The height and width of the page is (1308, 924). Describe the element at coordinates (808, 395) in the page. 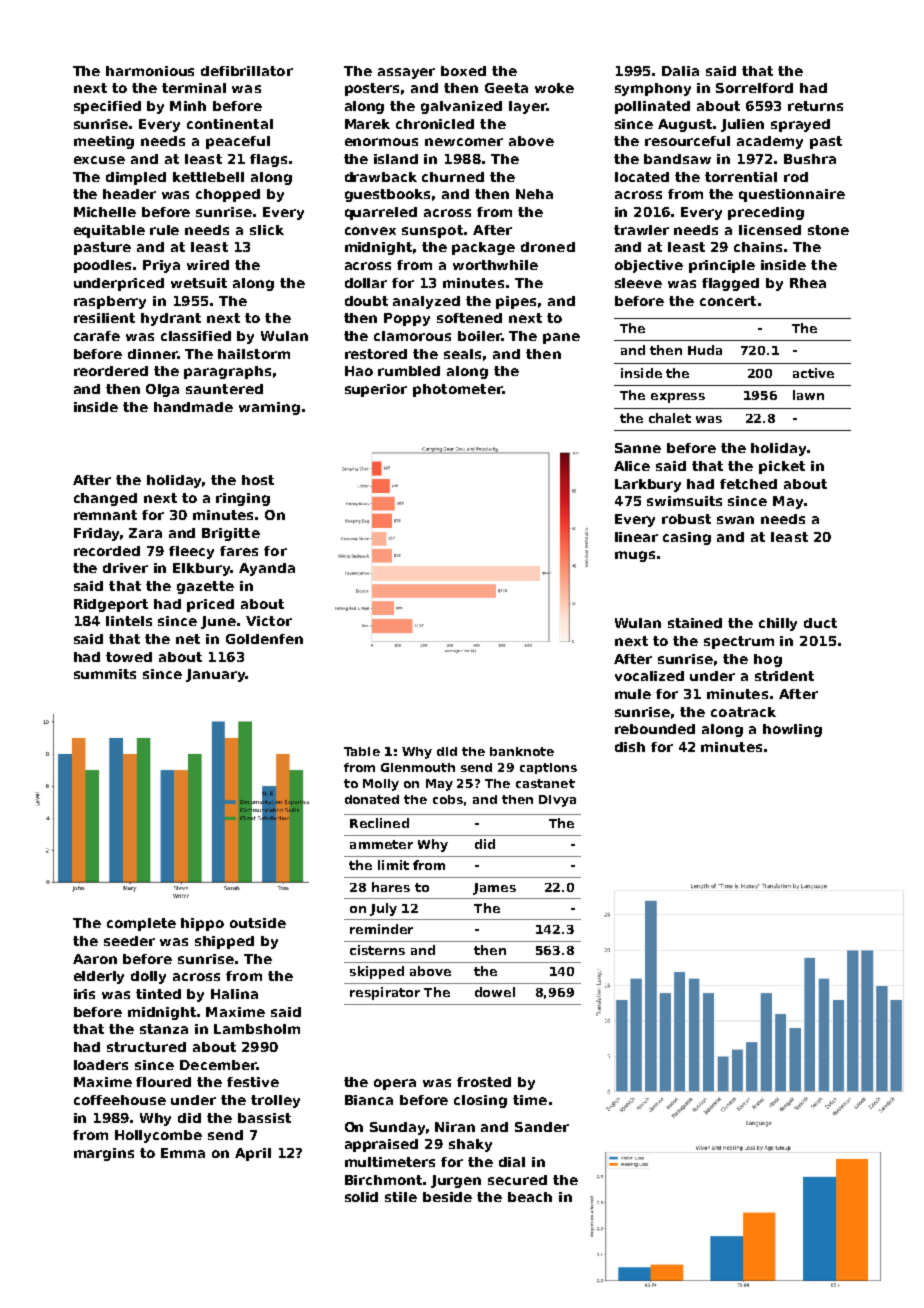

I see `lawn` at that location.
